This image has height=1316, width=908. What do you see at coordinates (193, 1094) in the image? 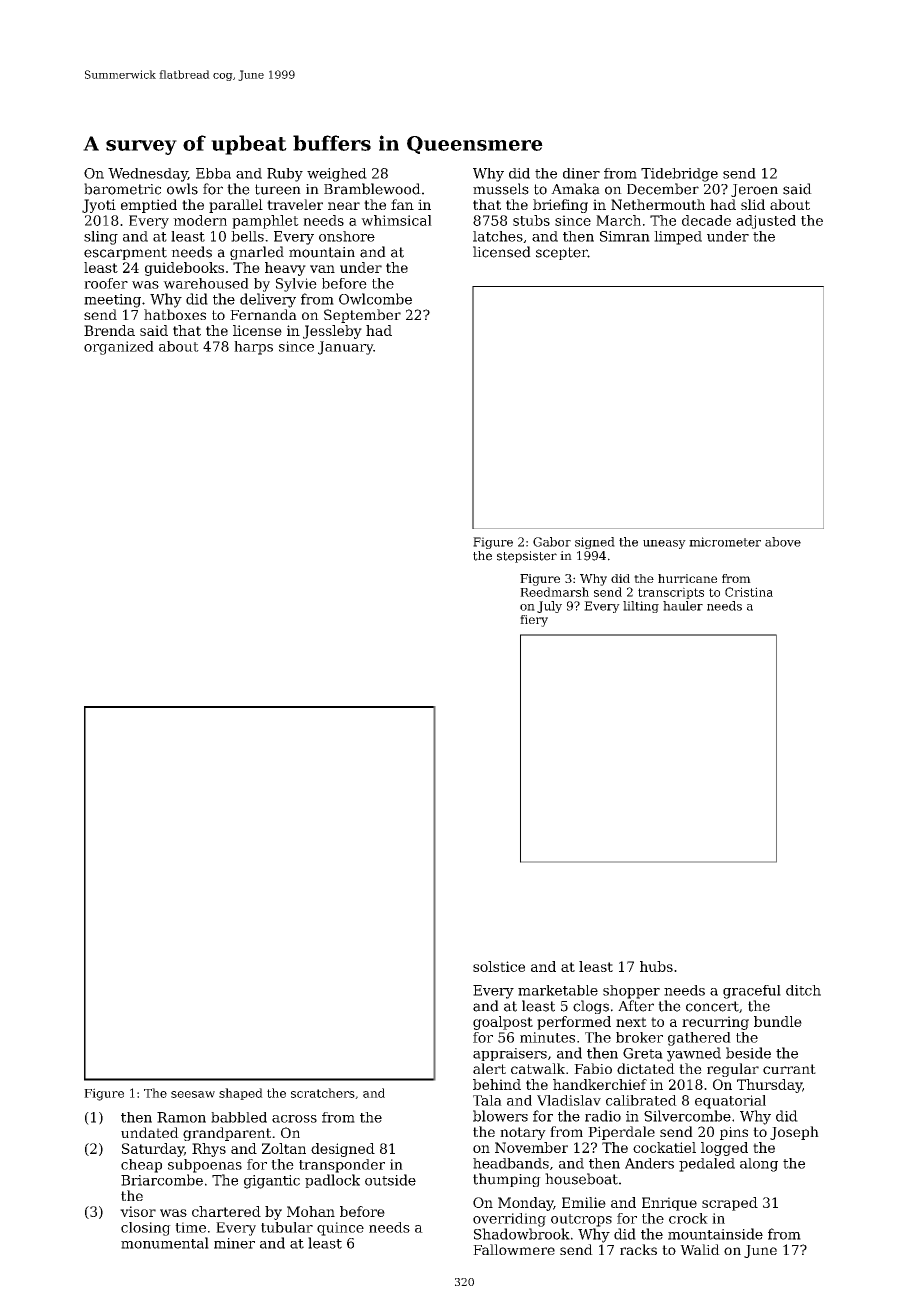
I see `seesaw` at bounding box center [193, 1094].
